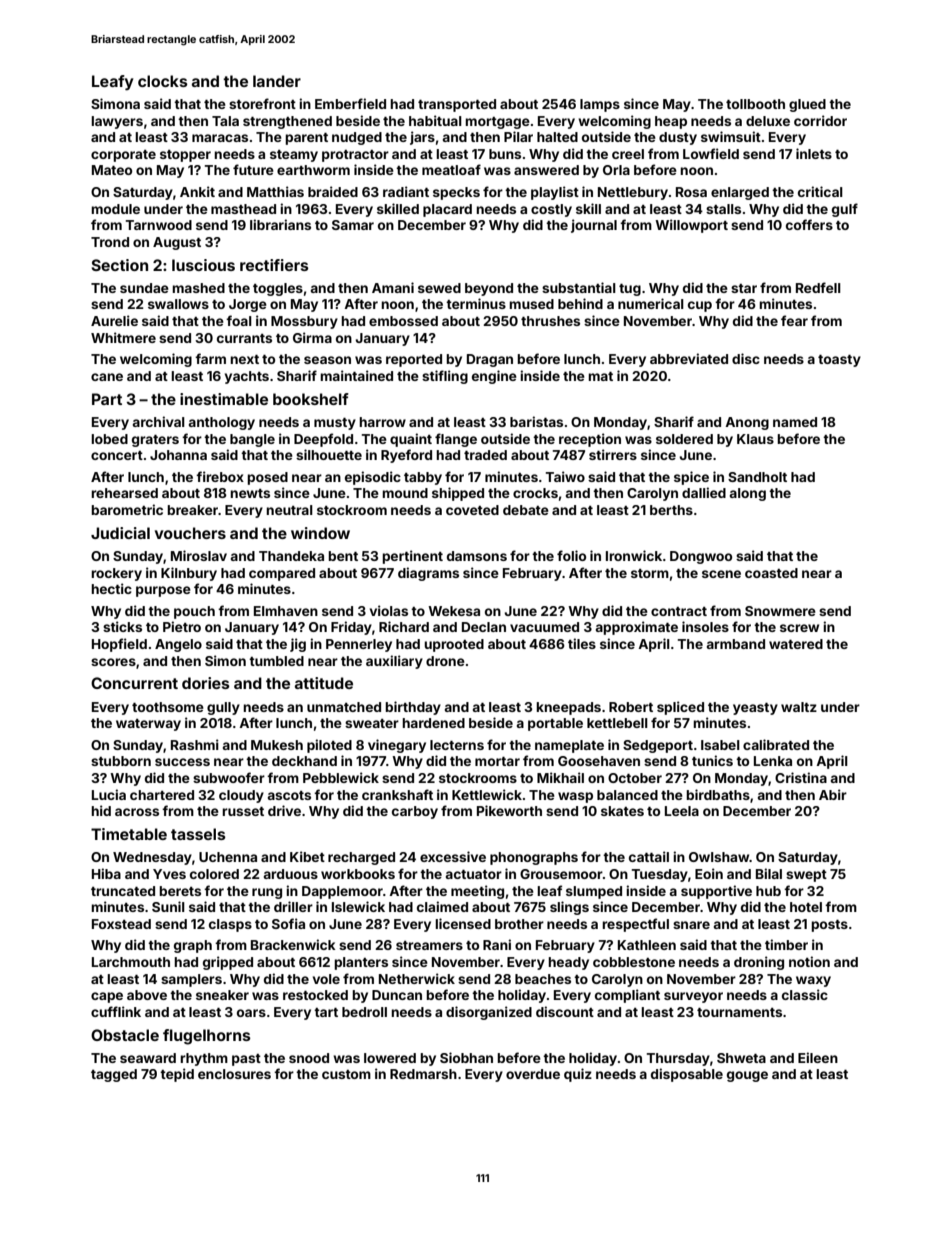  Describe the element at coordinates (806, 876) in the image. I see `swept` at that location.
